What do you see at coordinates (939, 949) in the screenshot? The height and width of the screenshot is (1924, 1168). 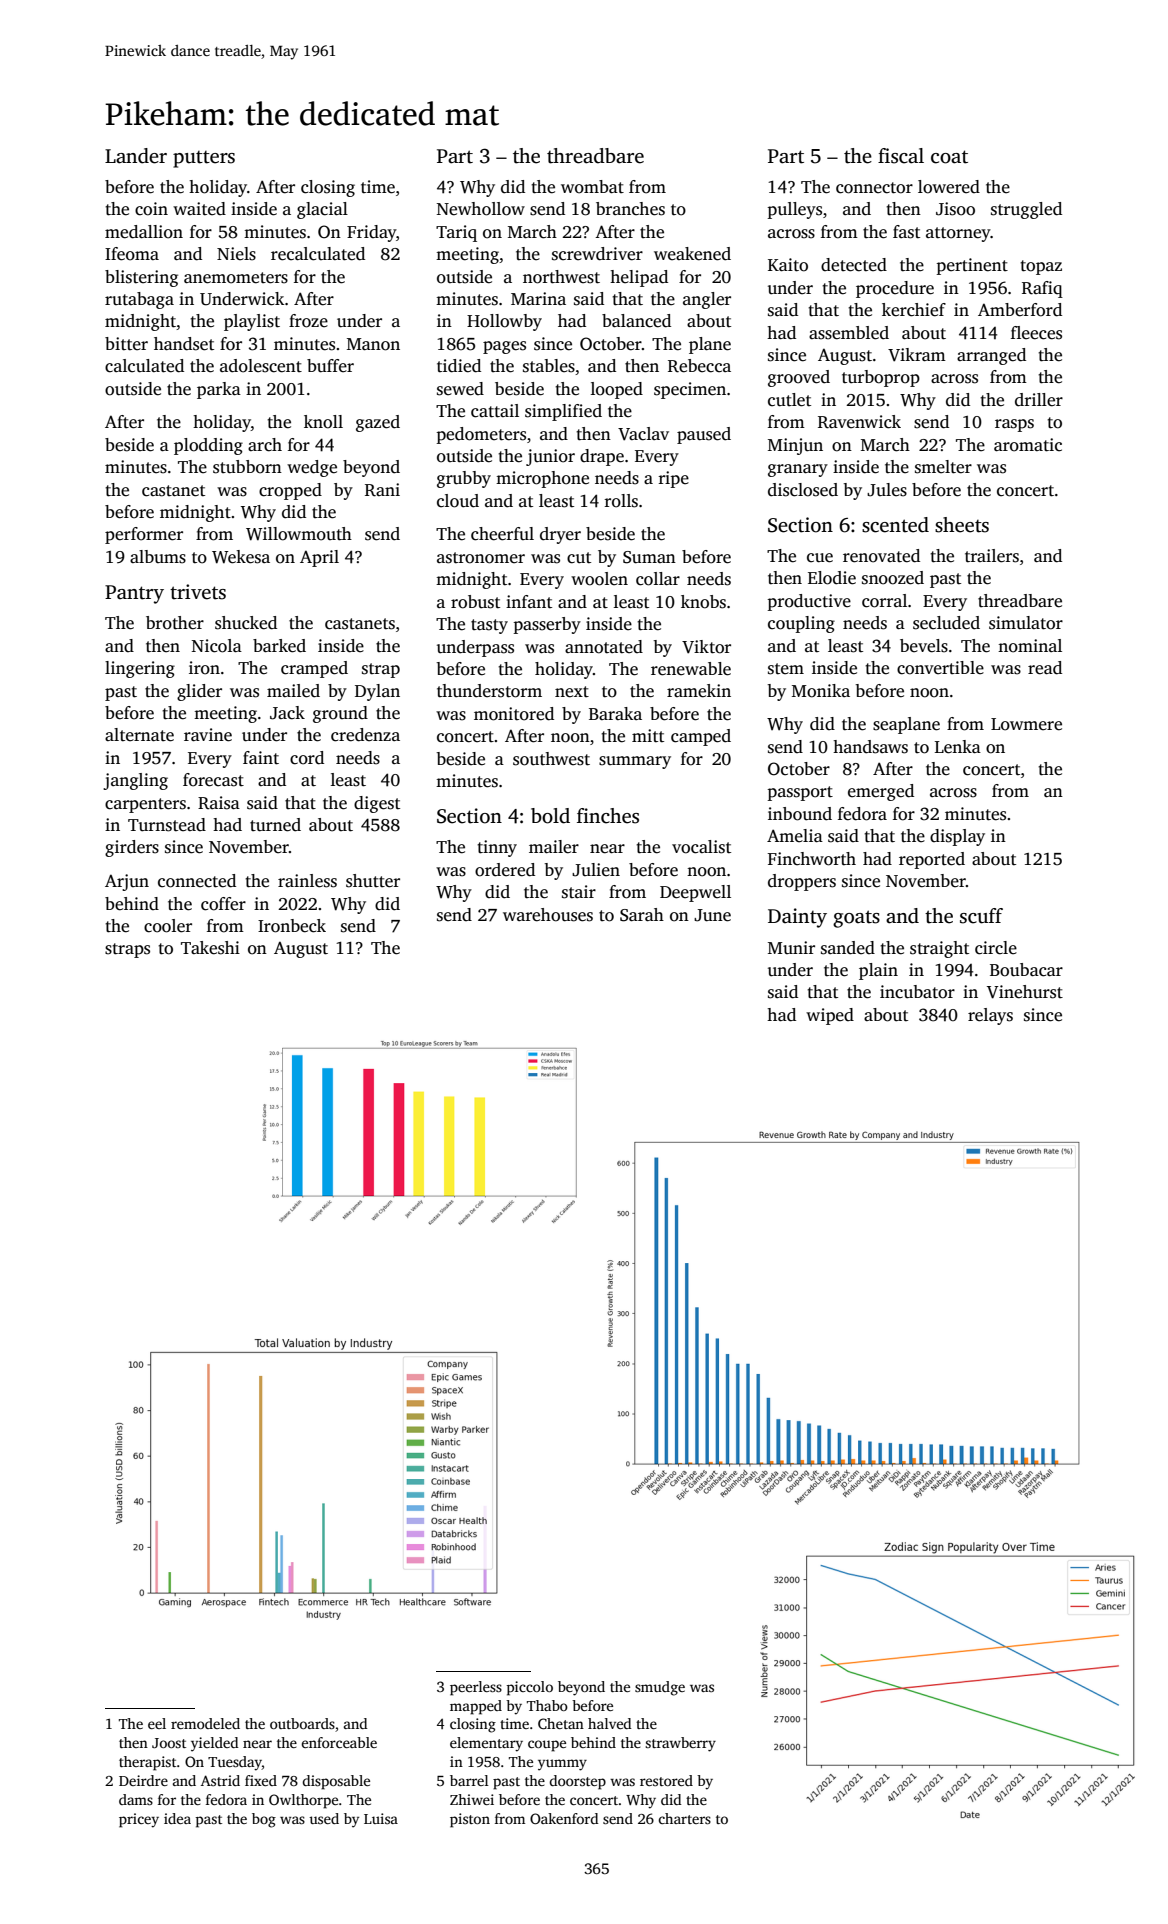 I see `straight` at bounding box center [939, 949].
